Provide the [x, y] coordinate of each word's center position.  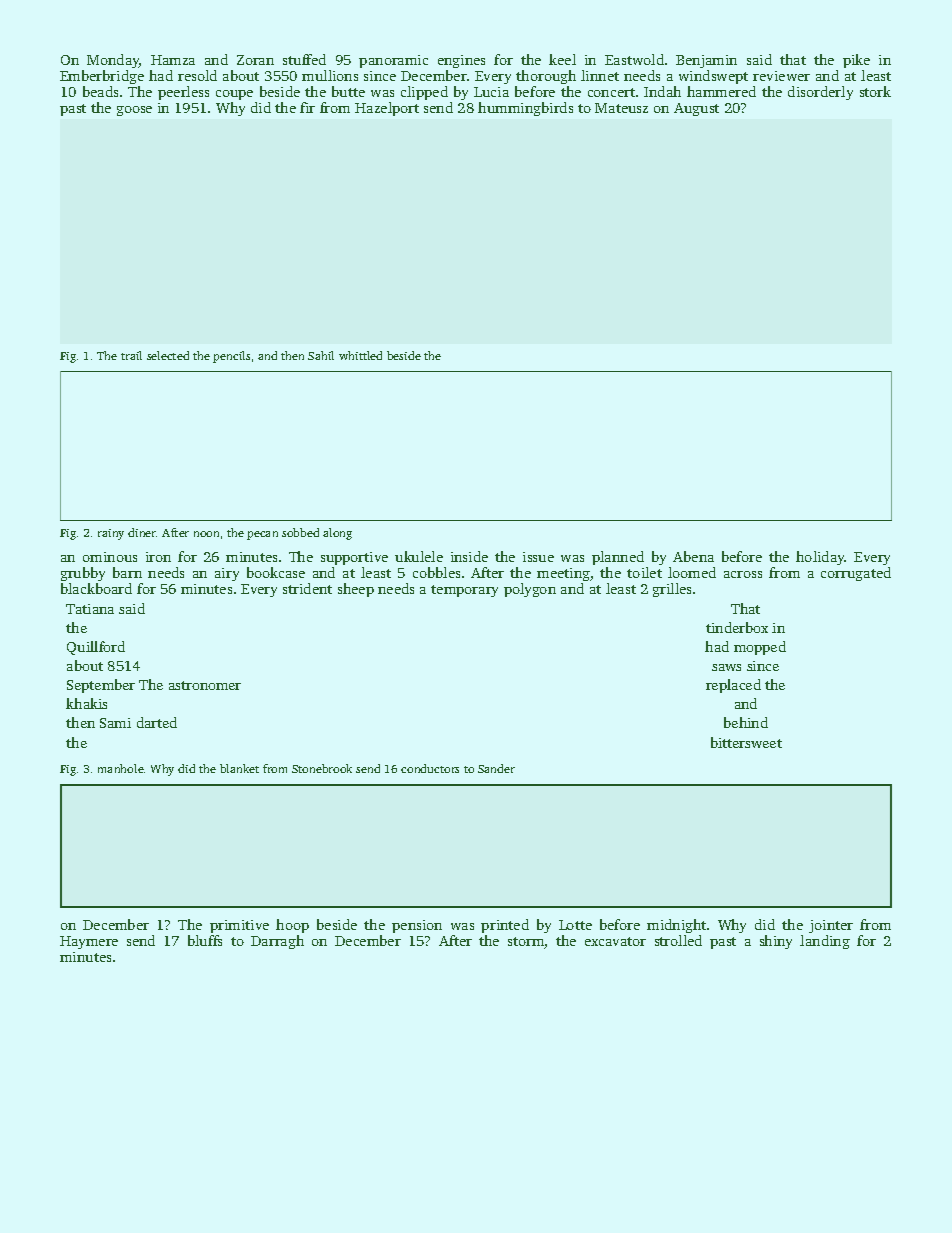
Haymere [89, 942]
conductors [430, 768]
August [696, 109]
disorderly [820, 93]
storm [526, 943]
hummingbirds [525, 109]
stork [875, 91]
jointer [831, 926]
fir [307, 107]
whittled [360, 355]
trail [131, 355]
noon [206, 534]
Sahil [321, 355]
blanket [239, 768]
